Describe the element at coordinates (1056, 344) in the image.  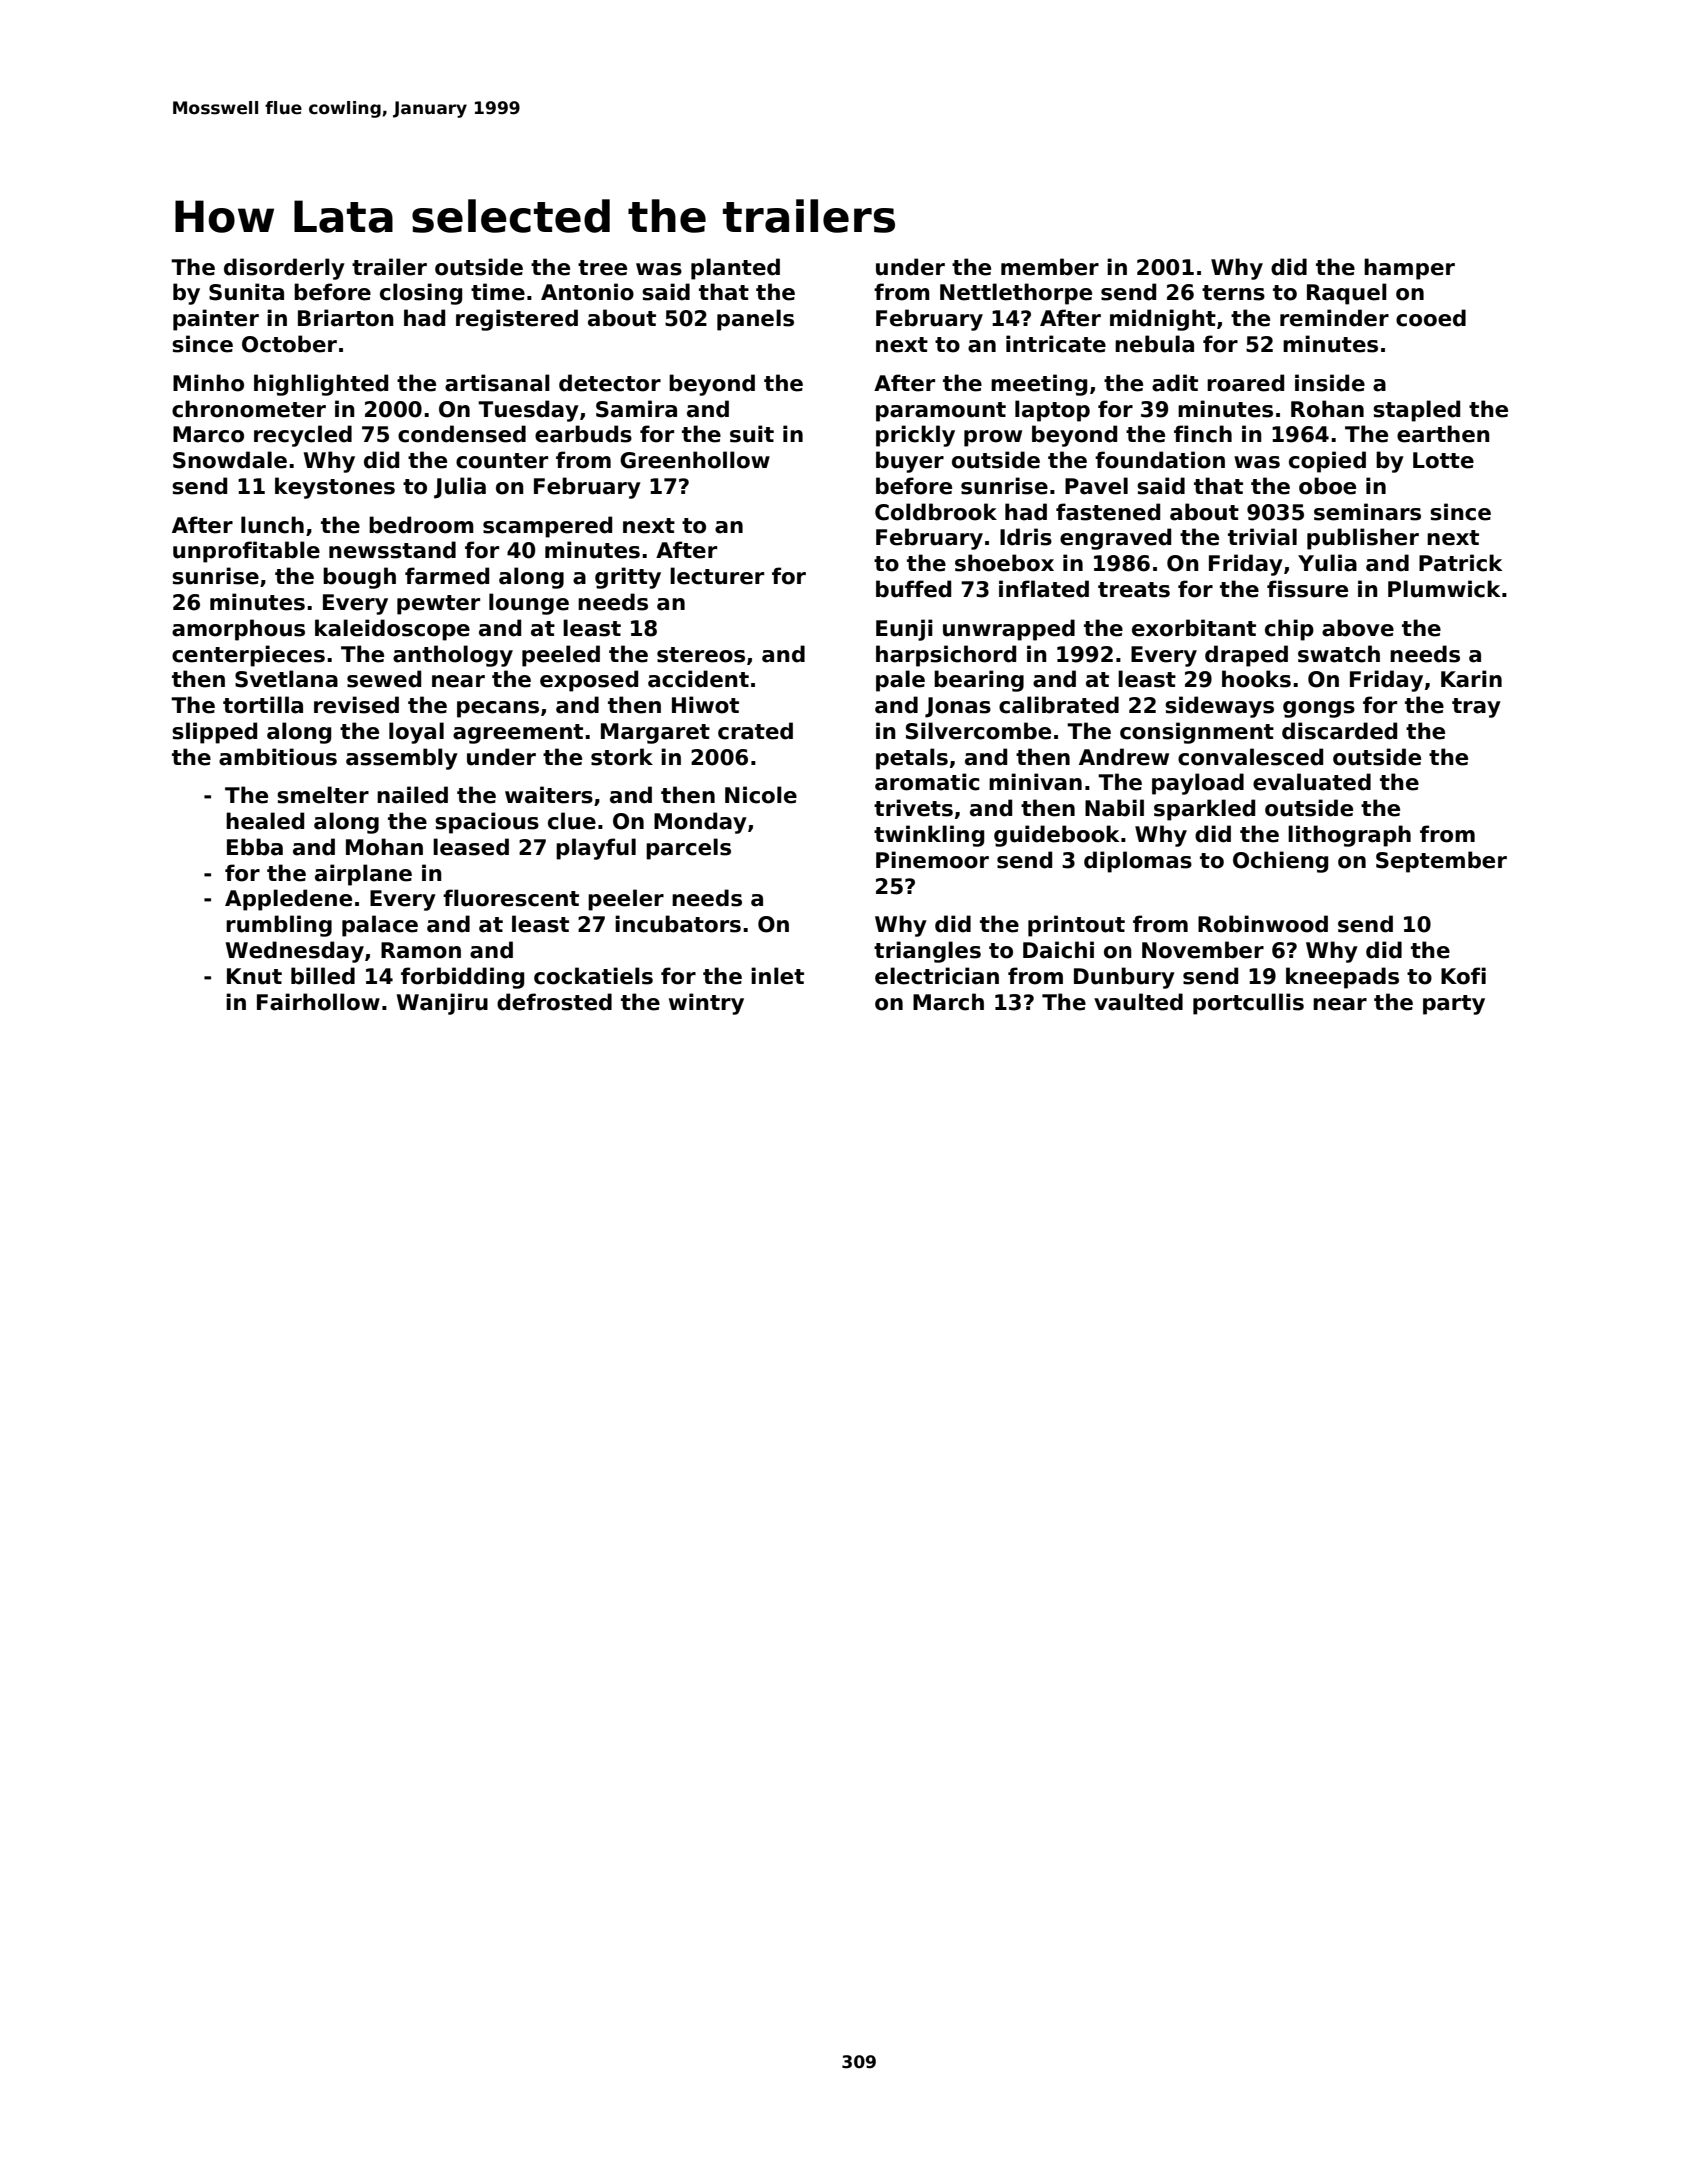
I see `intricate` at that location.
